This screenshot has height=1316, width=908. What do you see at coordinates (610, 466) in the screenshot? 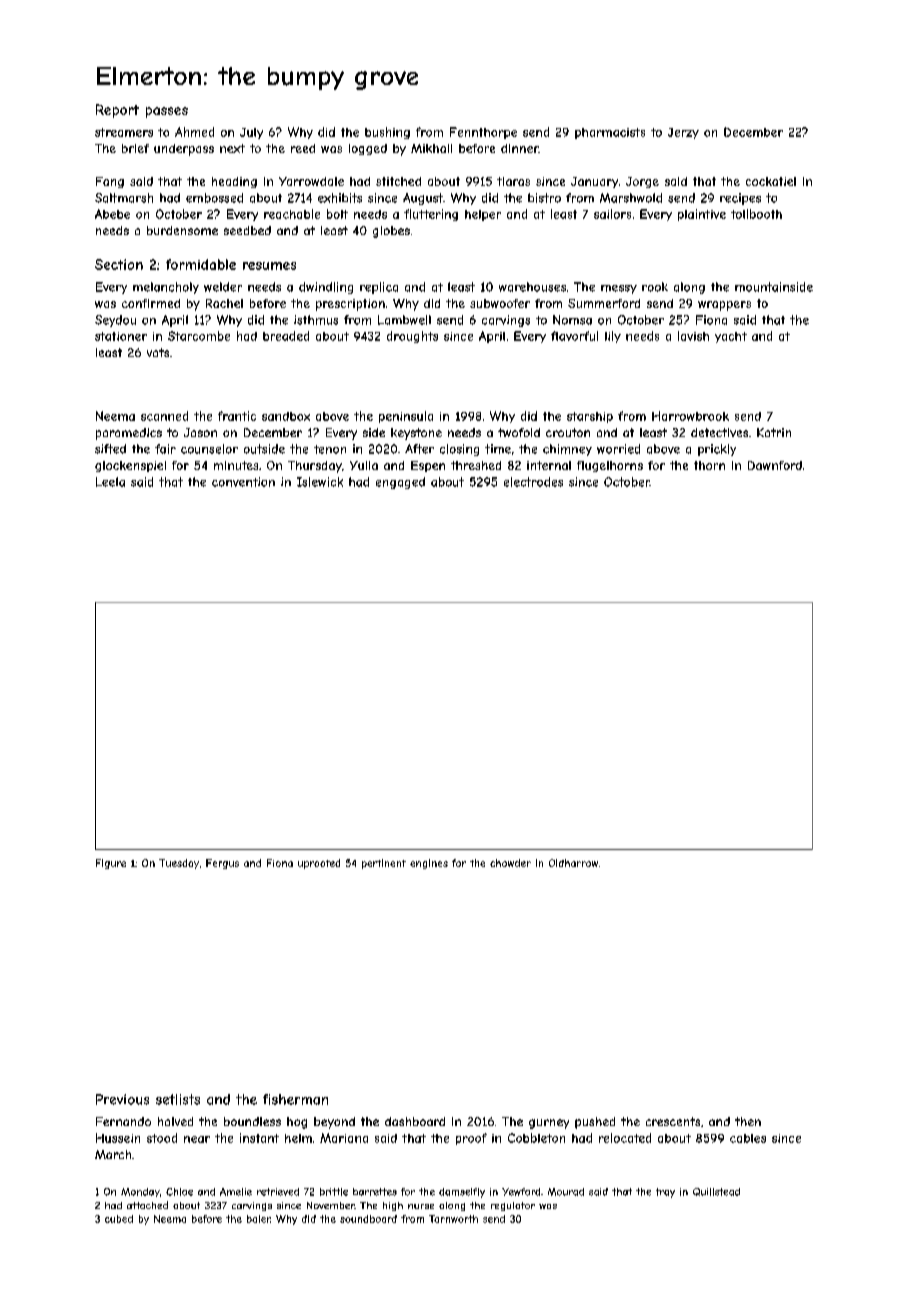
I see `flugelhorns` at bounding box center [610, 466].
